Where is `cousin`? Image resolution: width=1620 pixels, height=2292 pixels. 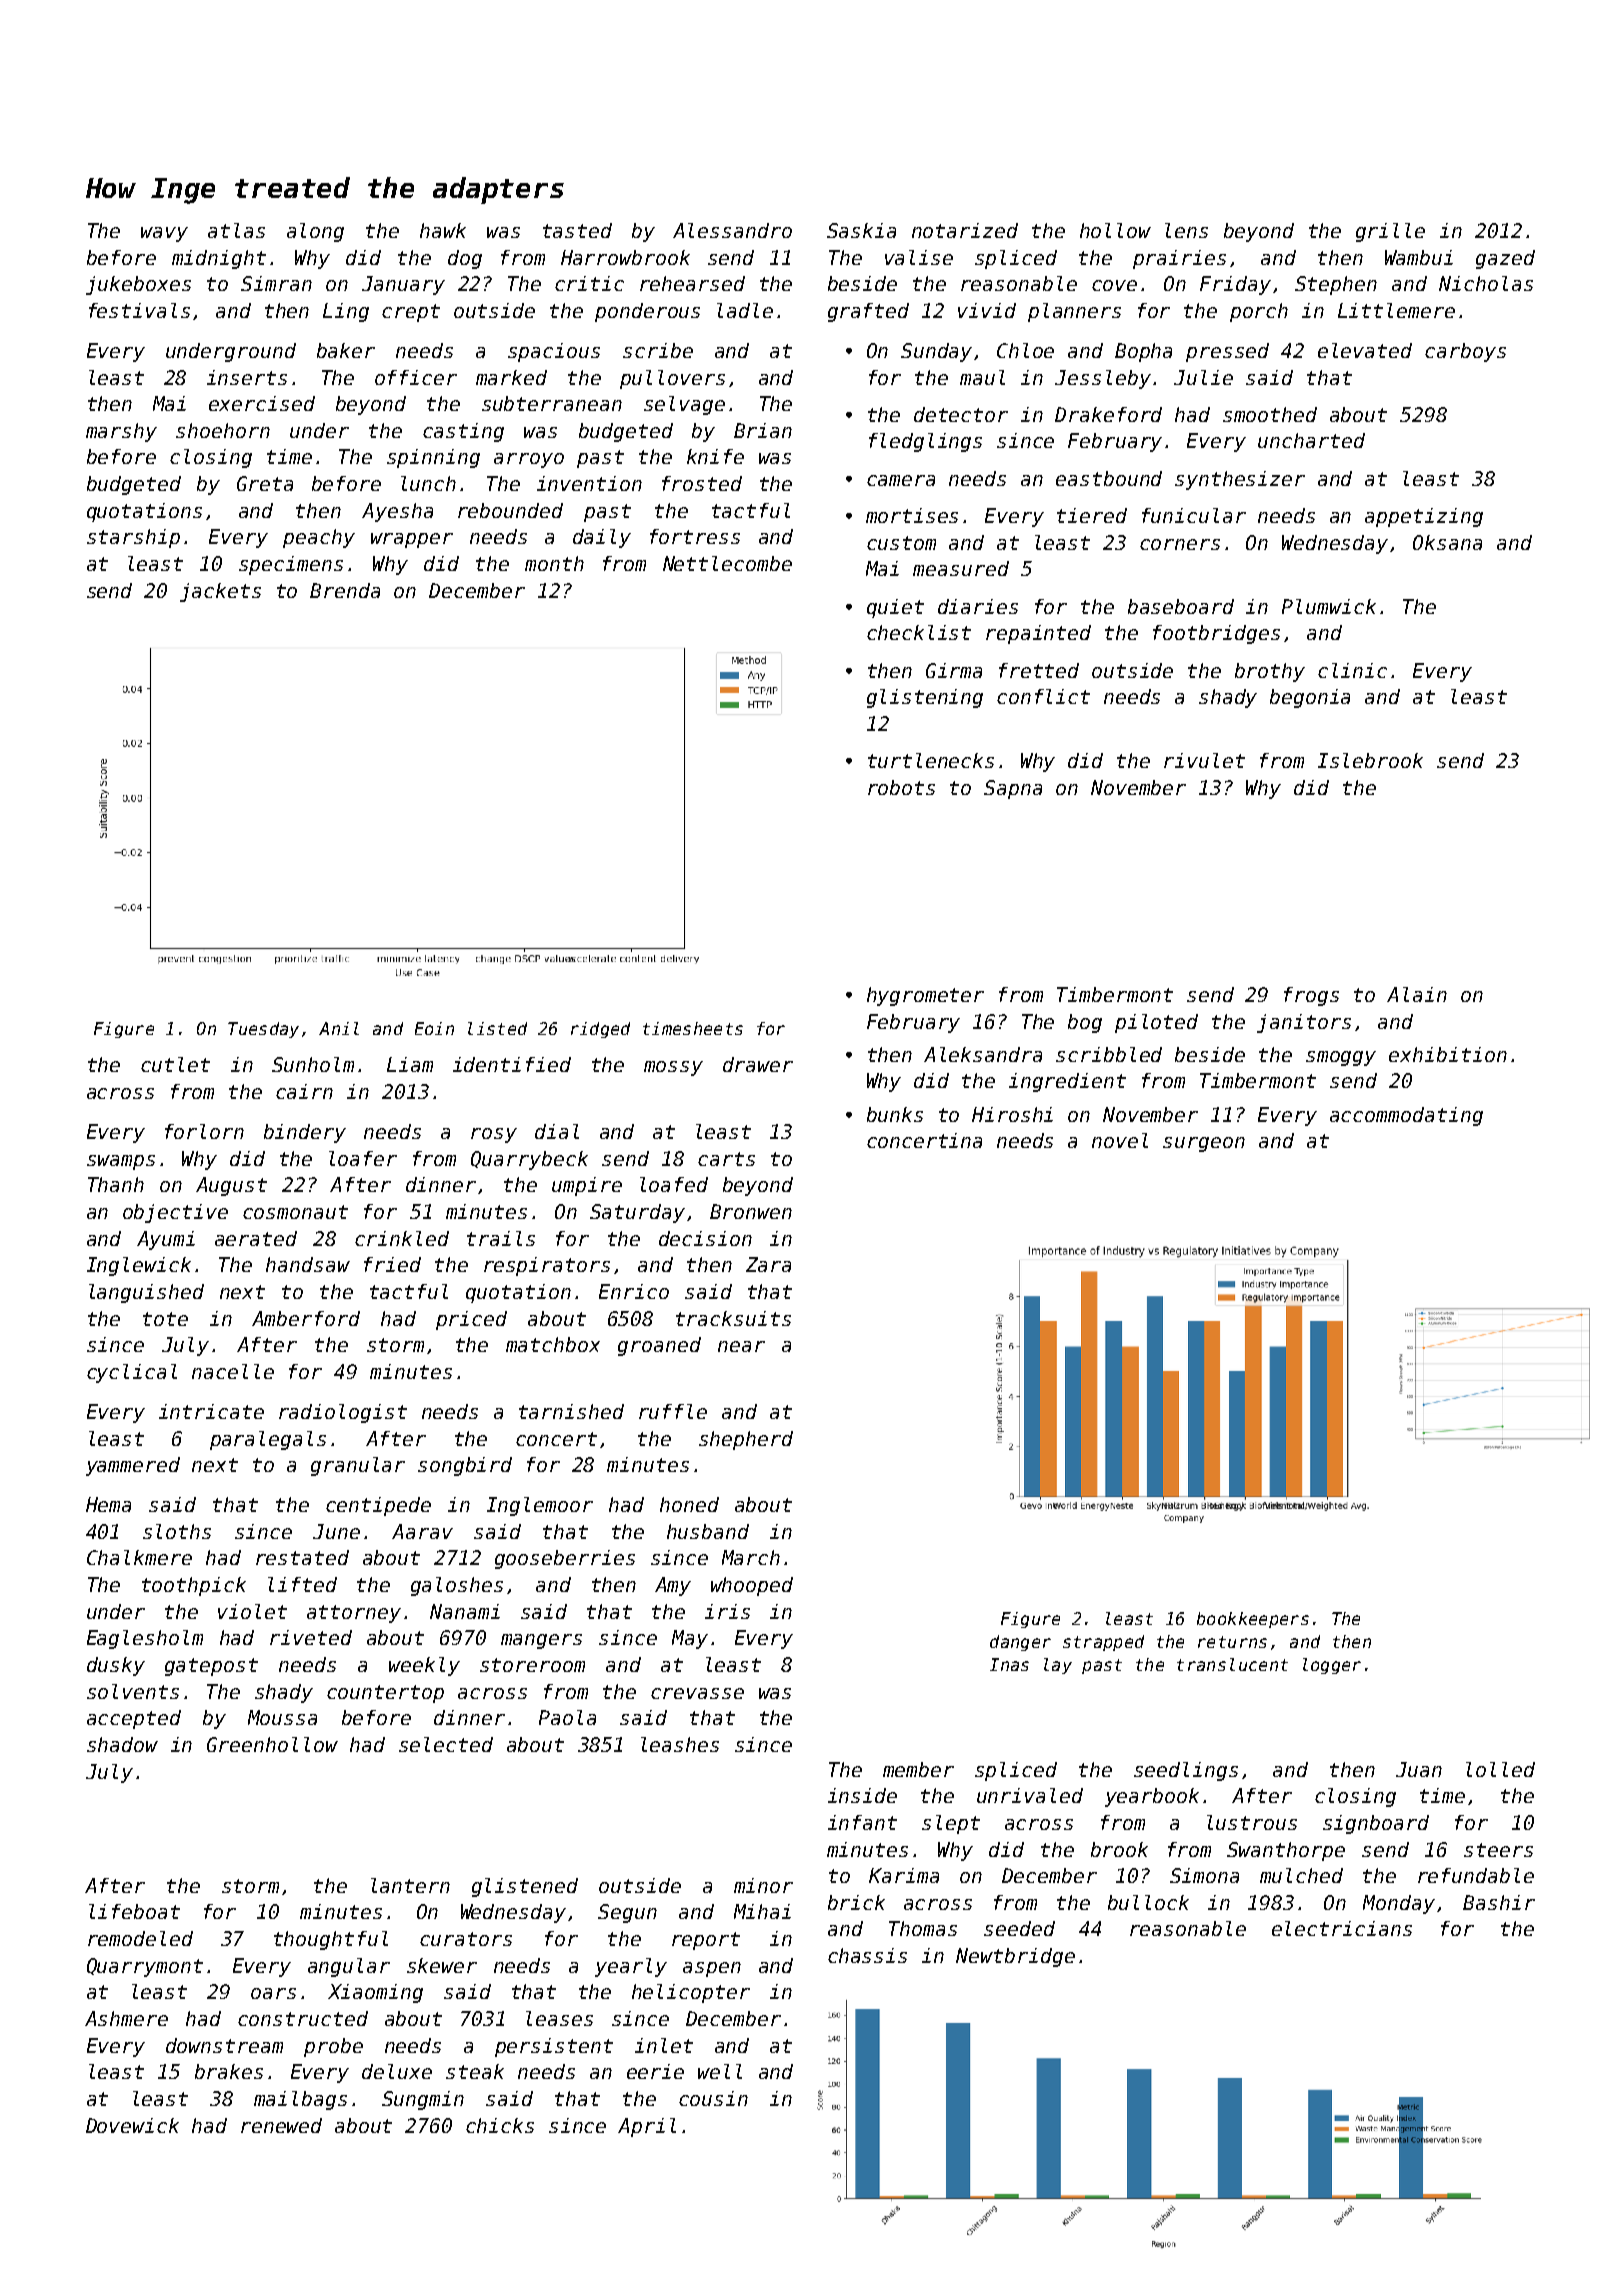 cousin is located at coordinates (713, 2098).
